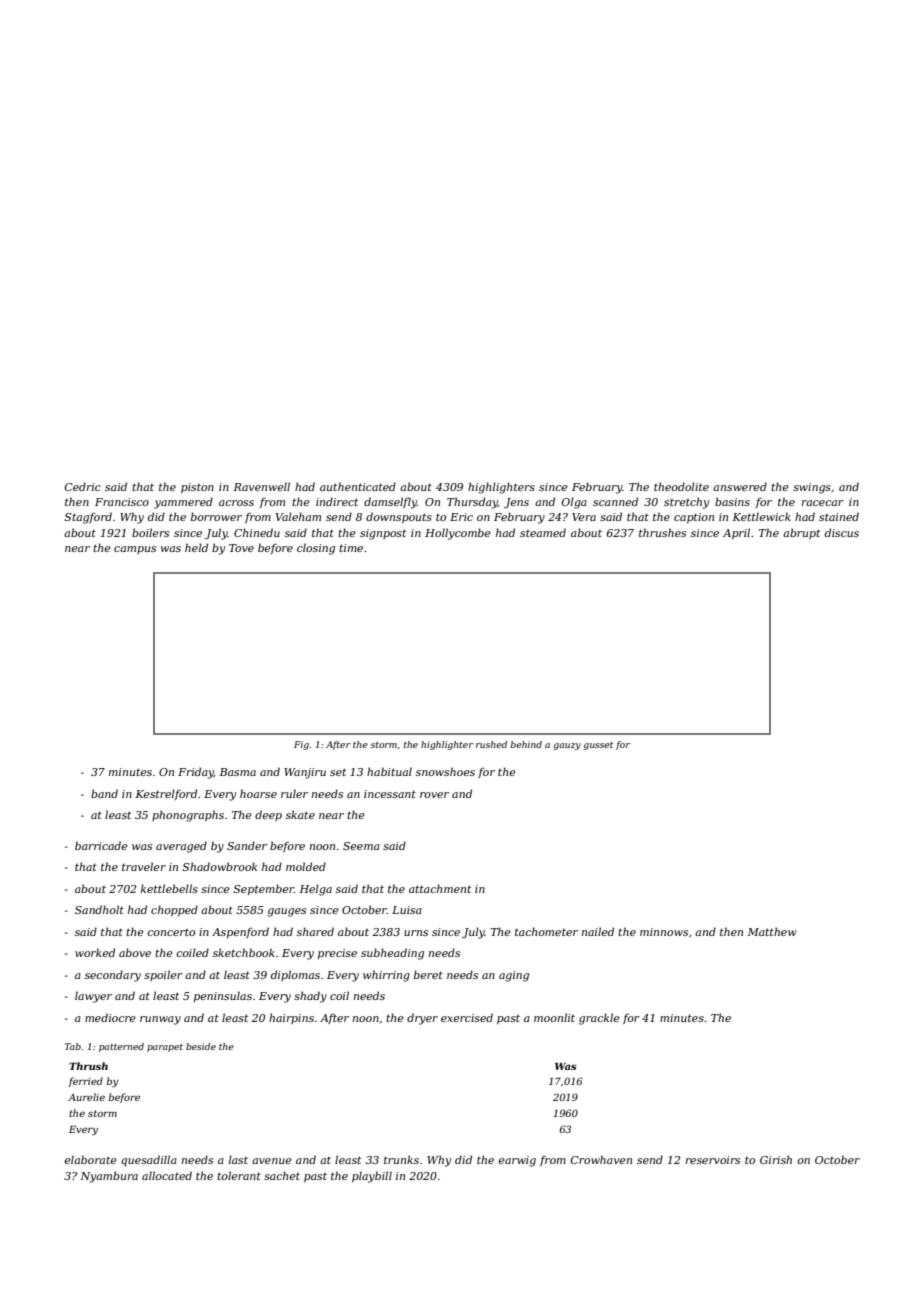  I want to click on ferried, so click(85, 1082).
